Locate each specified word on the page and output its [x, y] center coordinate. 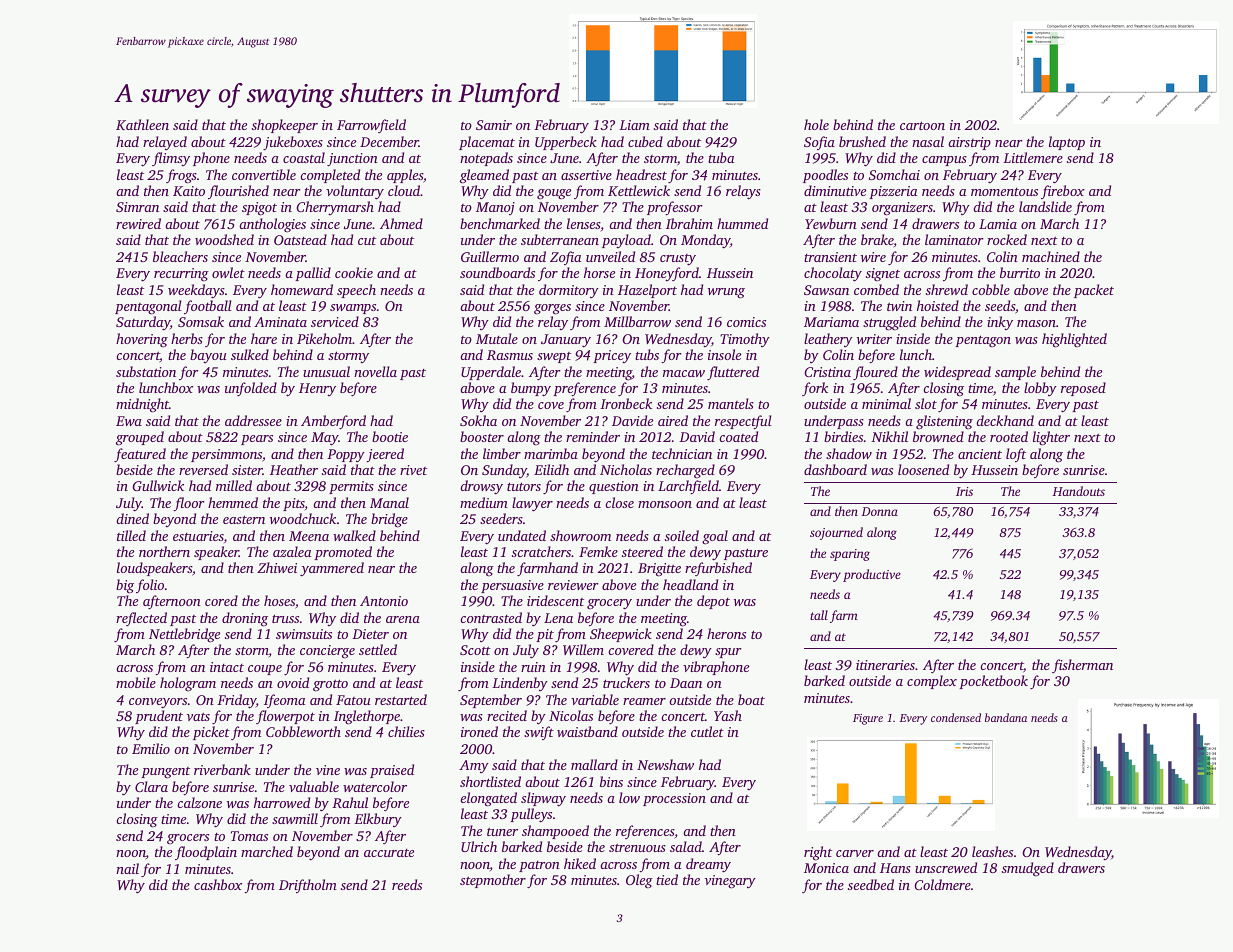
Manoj [495, 208]
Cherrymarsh [335, 208]
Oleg [639, 881]
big [125, 586]
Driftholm [308, 886]
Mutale [497, 338]
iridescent [555, 600]
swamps [353, 309]
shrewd [947, 289]
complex [932, 682]
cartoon [922, 125]
